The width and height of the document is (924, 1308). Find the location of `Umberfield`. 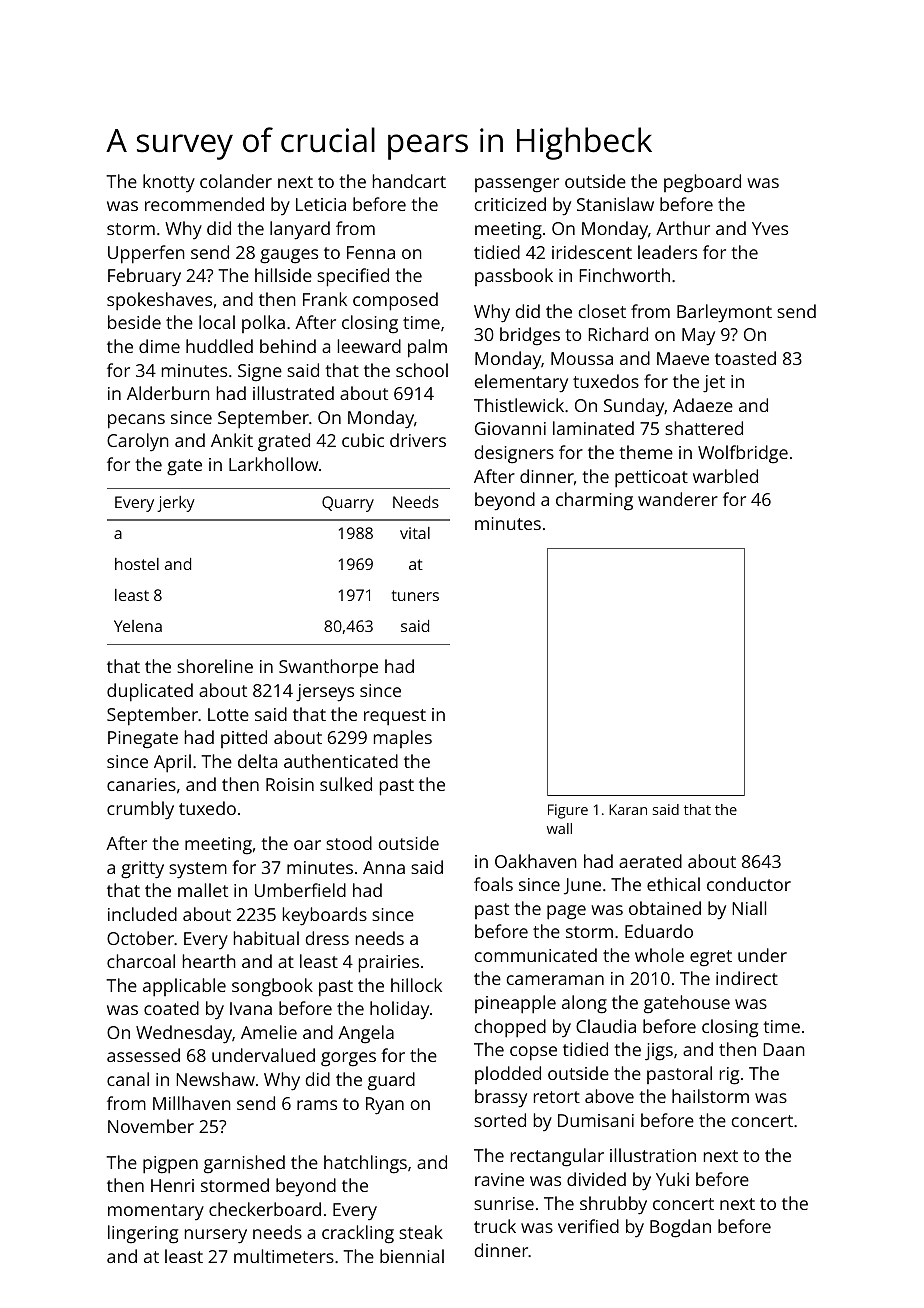

Umberfield is located at coordinates (300, 890).
